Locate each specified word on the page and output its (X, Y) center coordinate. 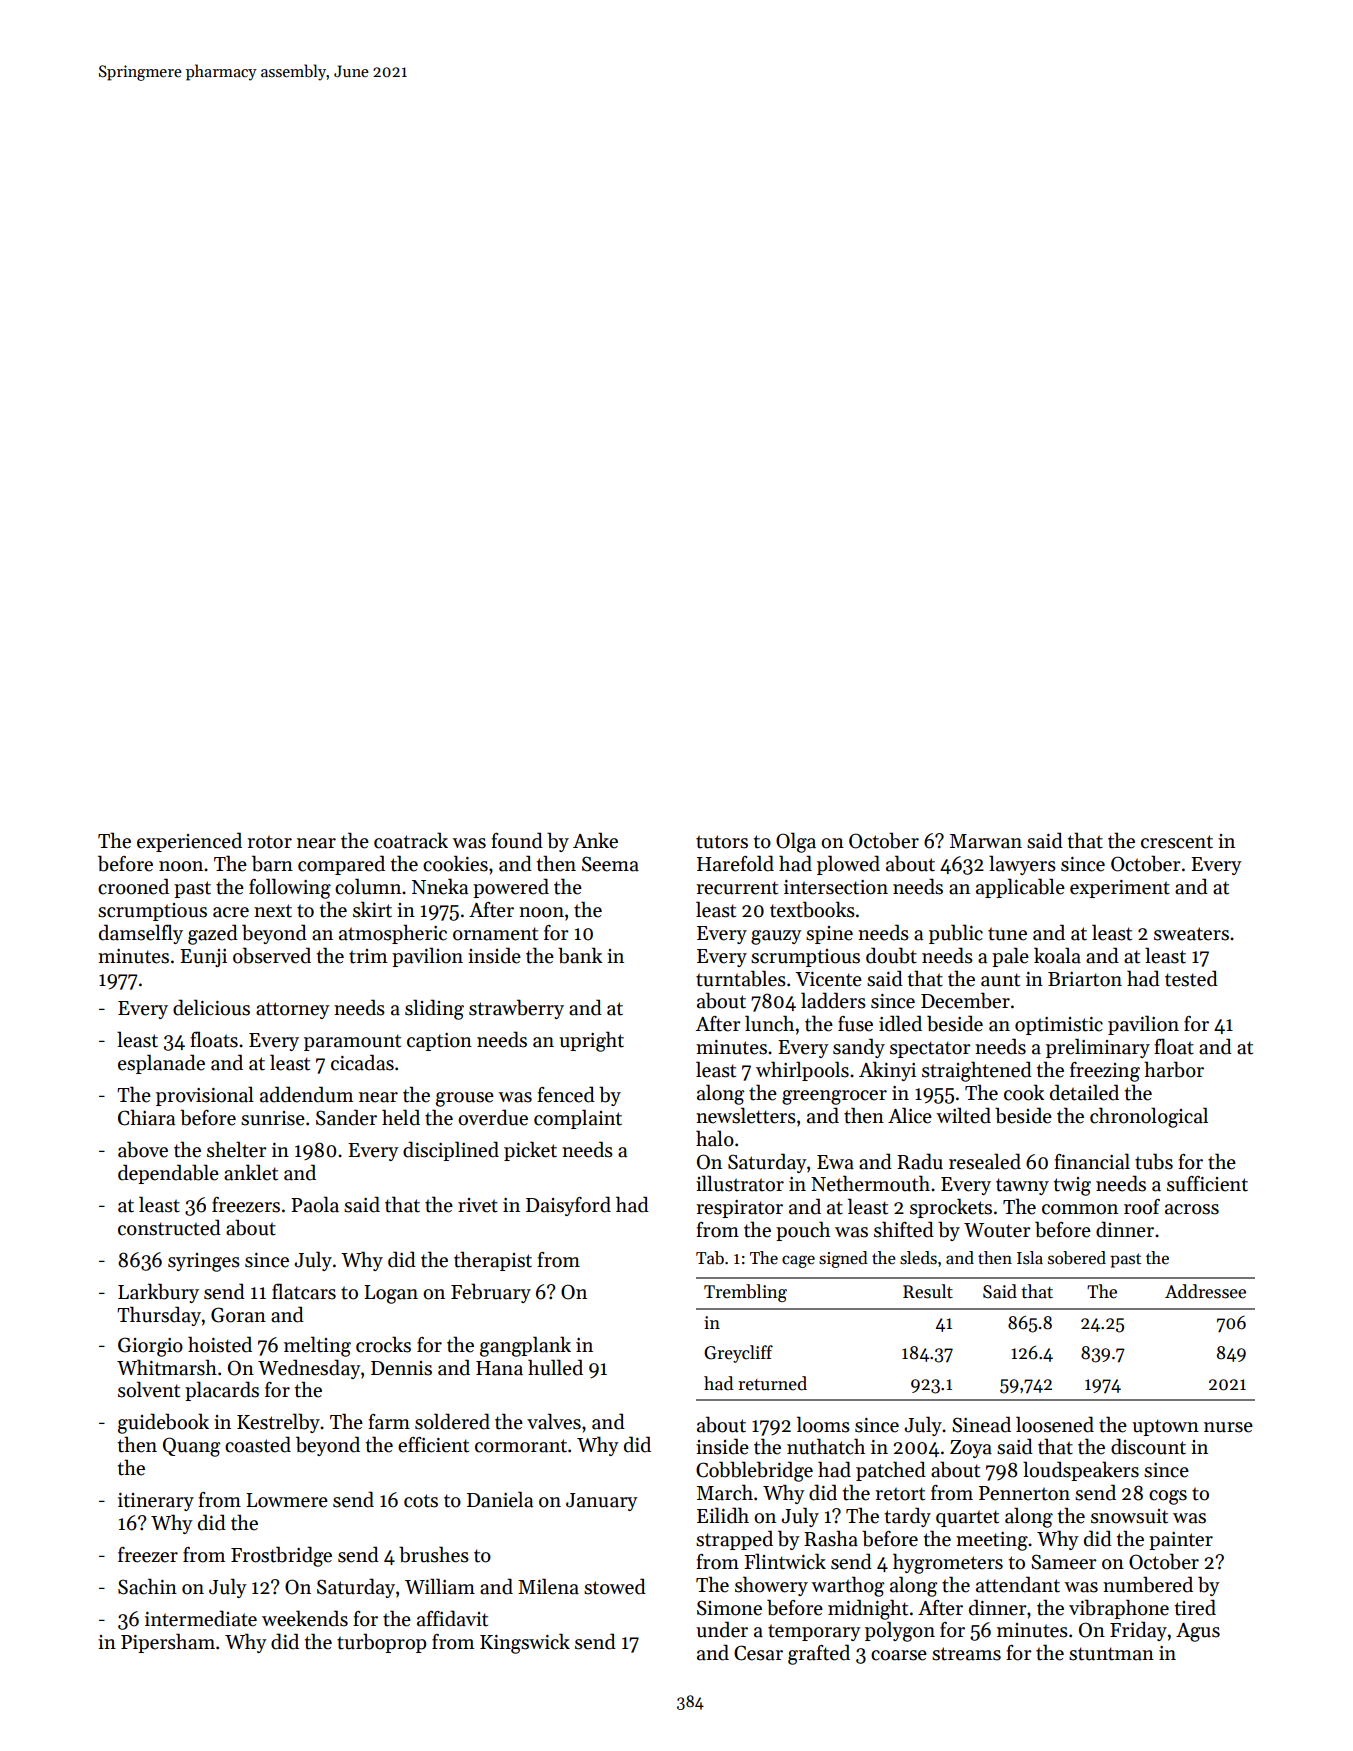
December (965, 1000)
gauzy (776, 937)
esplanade (161, 1064)
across (1192, 1209)
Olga (796, 842)
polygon (900, 1631)
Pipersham (168, 1643)
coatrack (411, 840)
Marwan (986, 841)
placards (222, 1391)
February (491, 1293)
